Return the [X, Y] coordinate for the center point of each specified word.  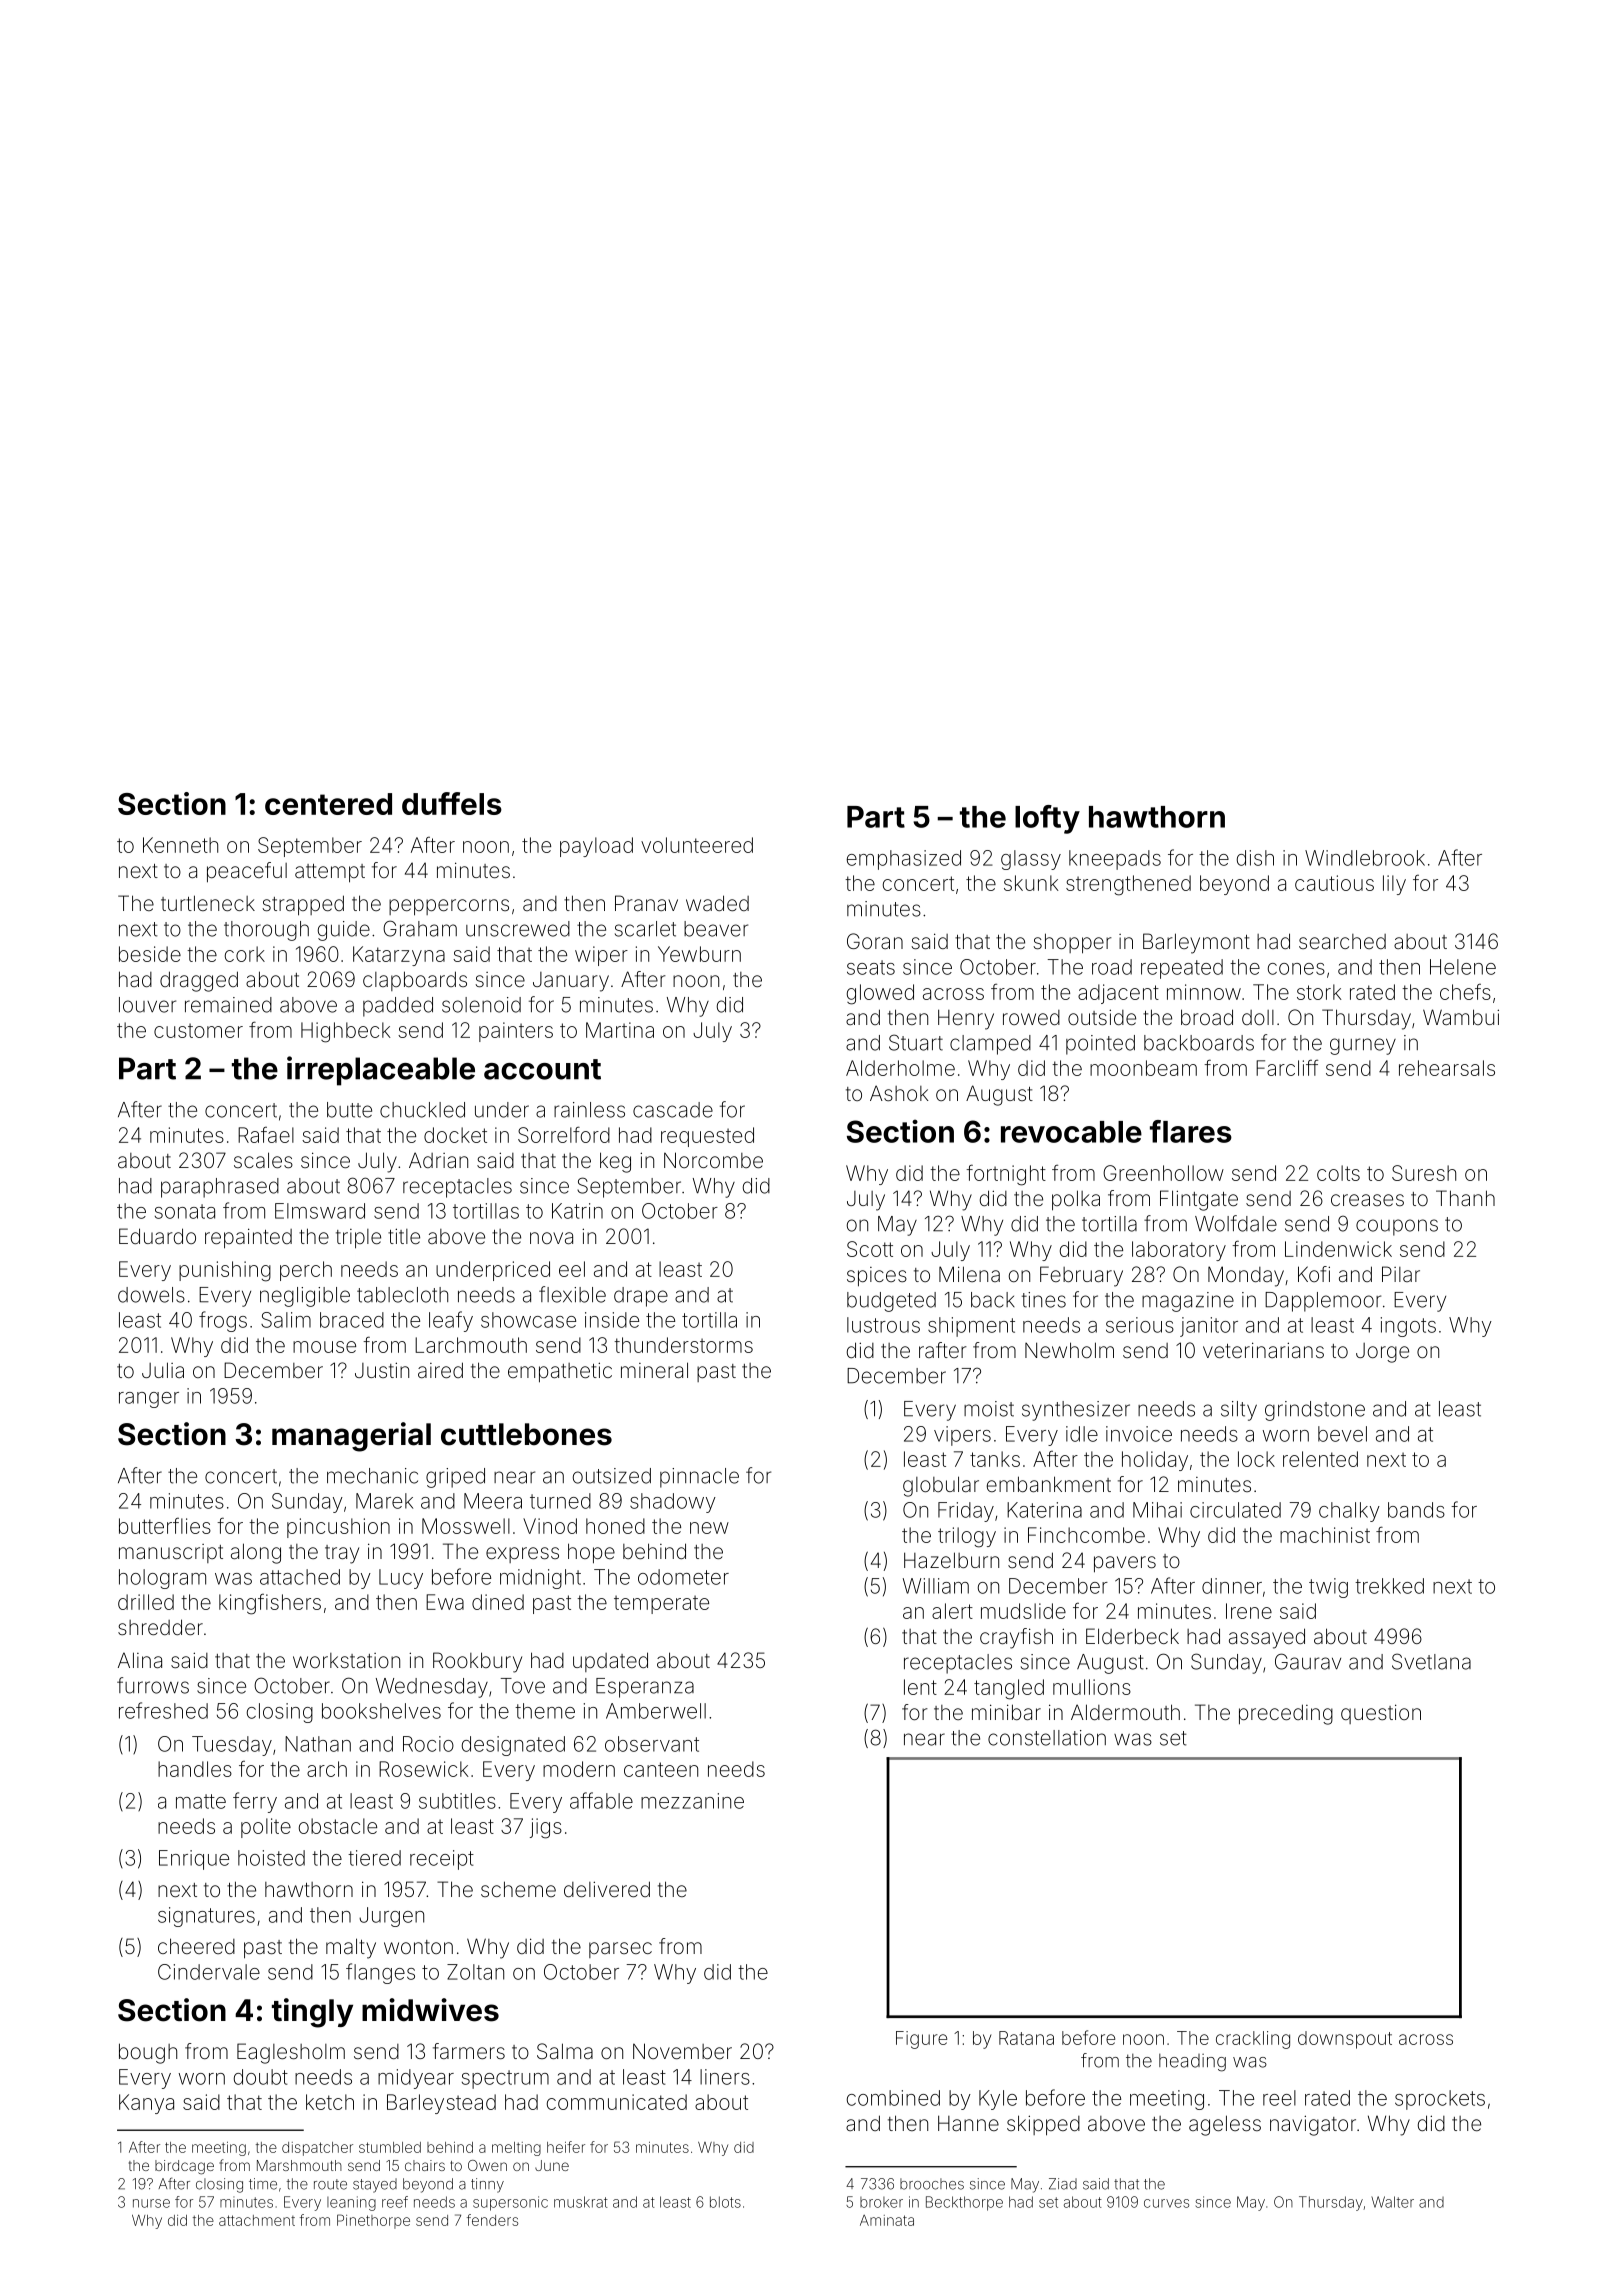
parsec [620, 1950]
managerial [351, 1437]
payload [596, 847]
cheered [196, 1946]
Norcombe [713, 1160]
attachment [257, 2220]
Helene [1463, 967]
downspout [1345, 2040]
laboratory [1179, 1251]
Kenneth [180, 845]
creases [1367, 1200]
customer [198, 1030]
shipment [971, 1327]
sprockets [1440, 2100]
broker [881, 2202]
